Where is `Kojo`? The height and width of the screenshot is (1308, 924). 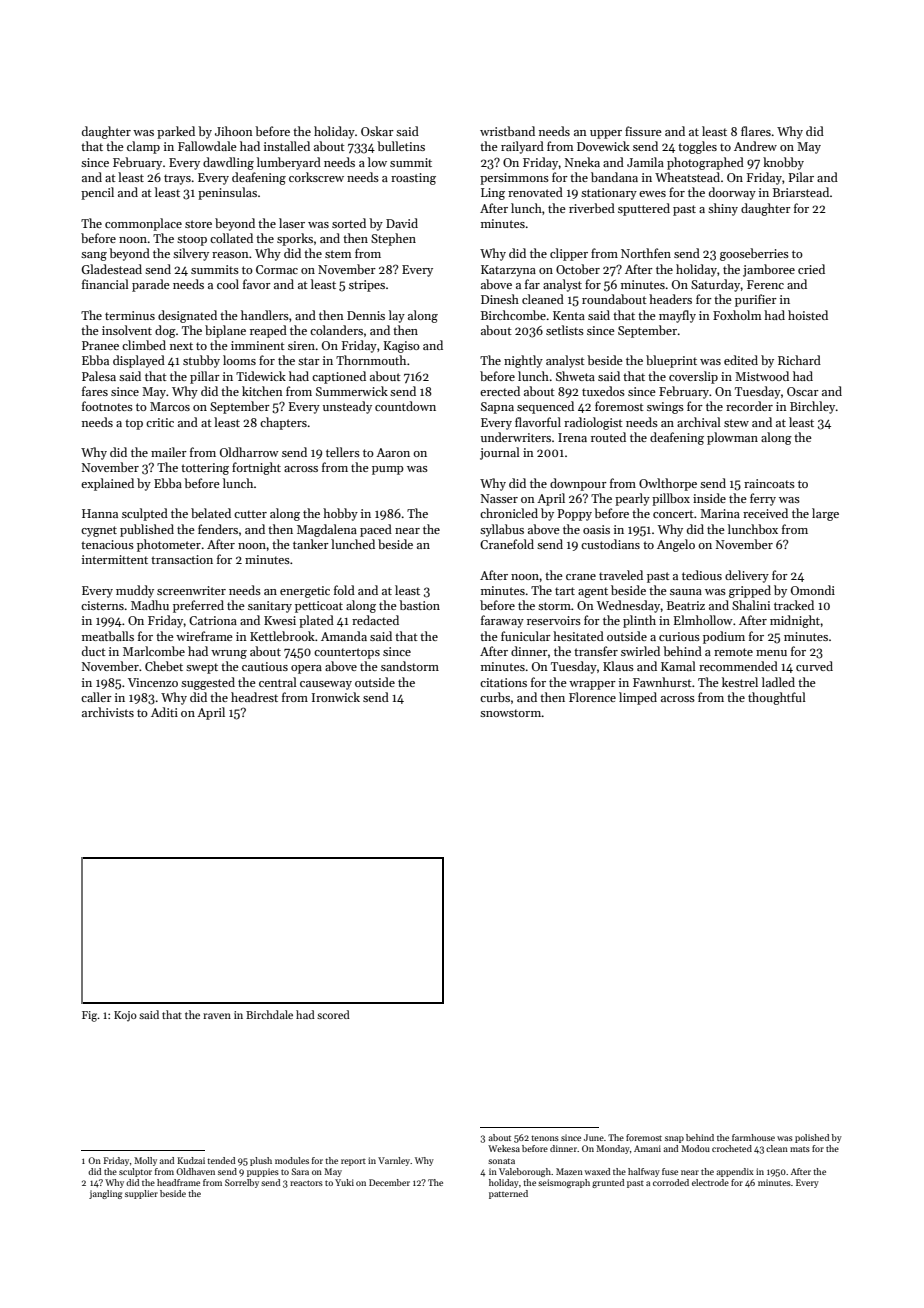
Kojo is located at coordinates (125, 1016).
